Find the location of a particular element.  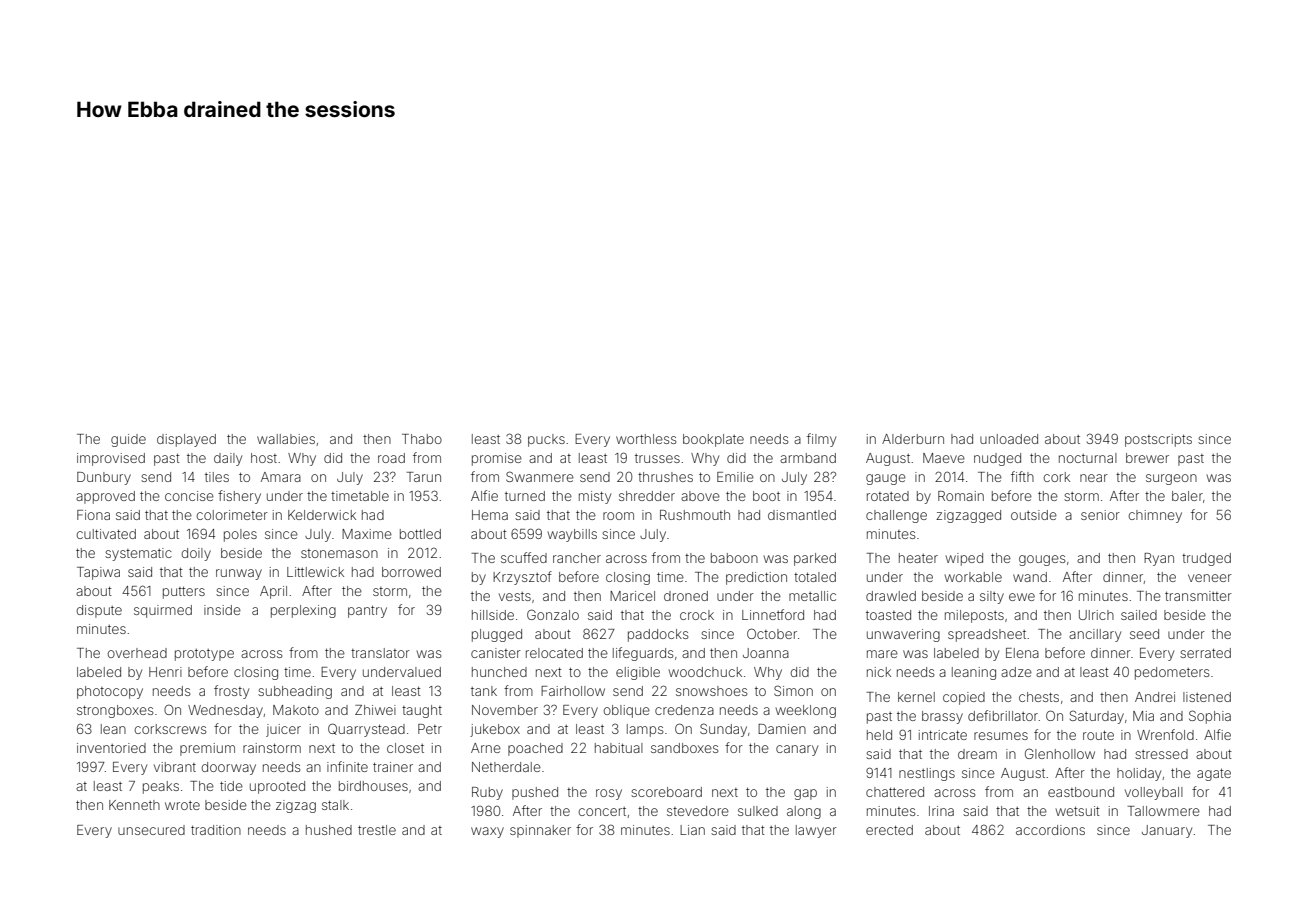

Swanmere is located at coordinates (540, 476).
